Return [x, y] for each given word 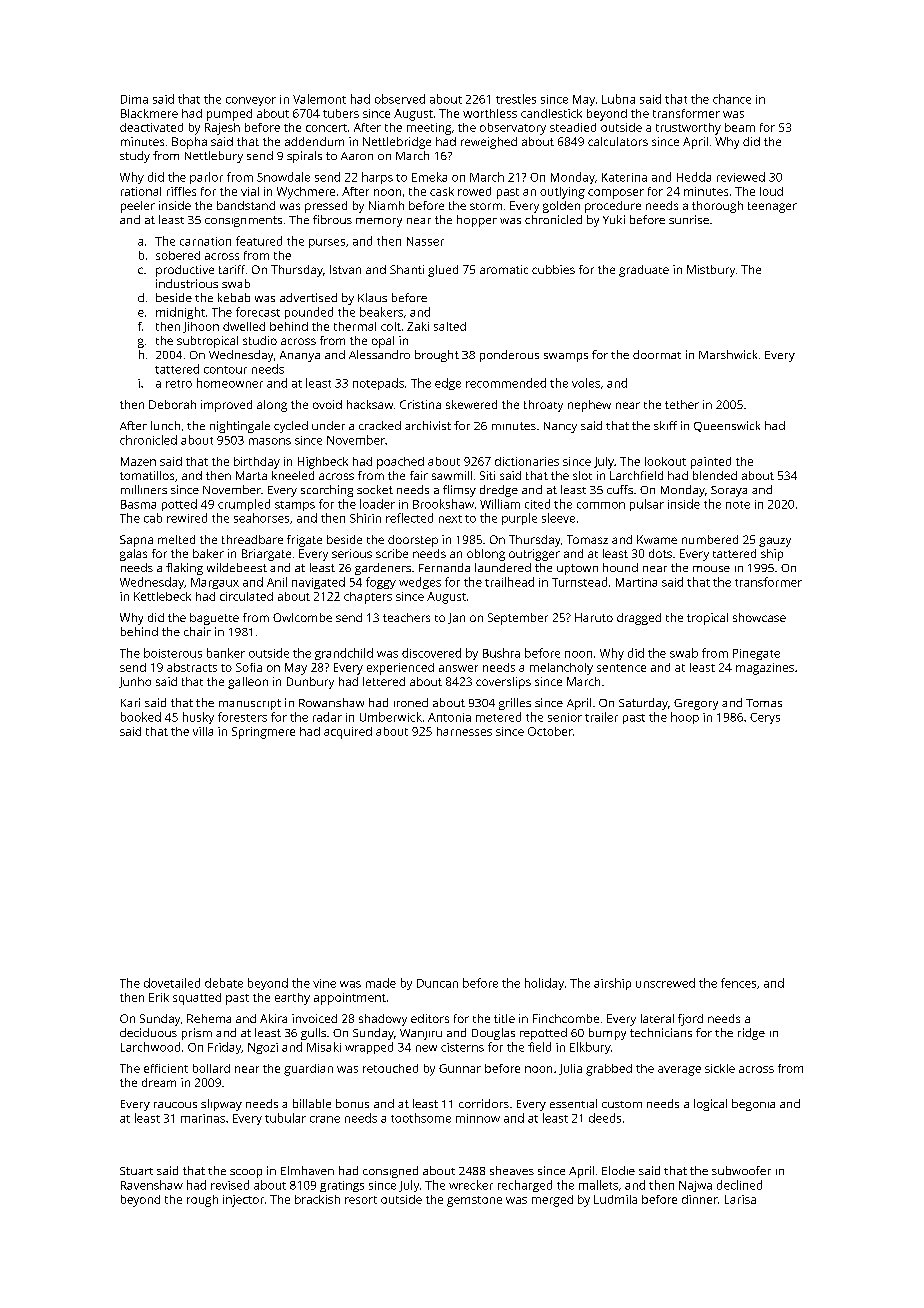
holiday [544, 984]
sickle [720, 1068]
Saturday [643, 704]
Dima [134, 99]
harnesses [464, 731]
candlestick [551, 113]
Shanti [407, 269]
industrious [187, 283]
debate [224, 983]
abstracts [192, 667]
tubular [285, 1118]
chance [732, 99]
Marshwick [728, 354]
